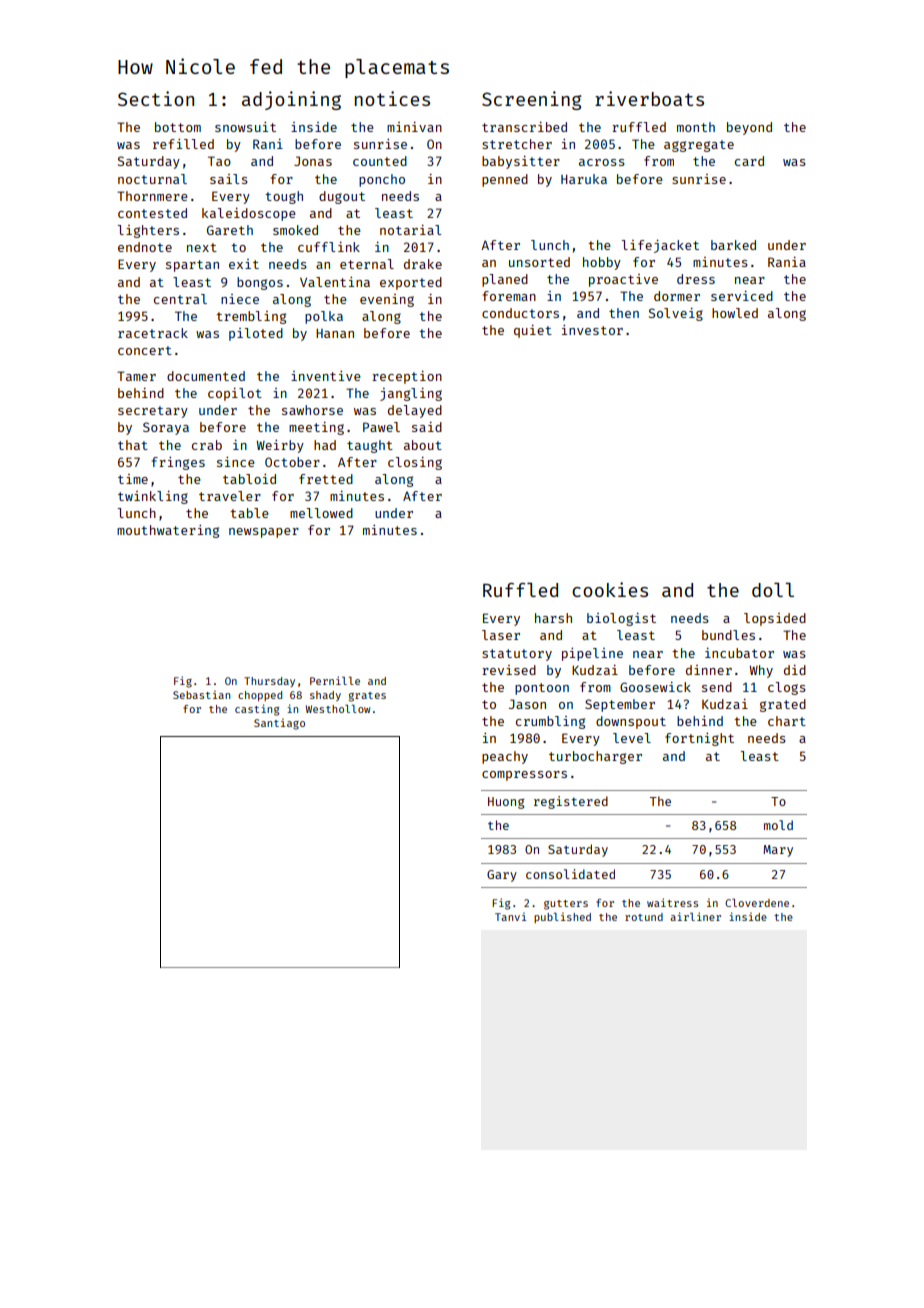 The image size is (924, 1308). Describe the element at coordinates (778, 825) in the screenshot. I see `mold` at that location.
